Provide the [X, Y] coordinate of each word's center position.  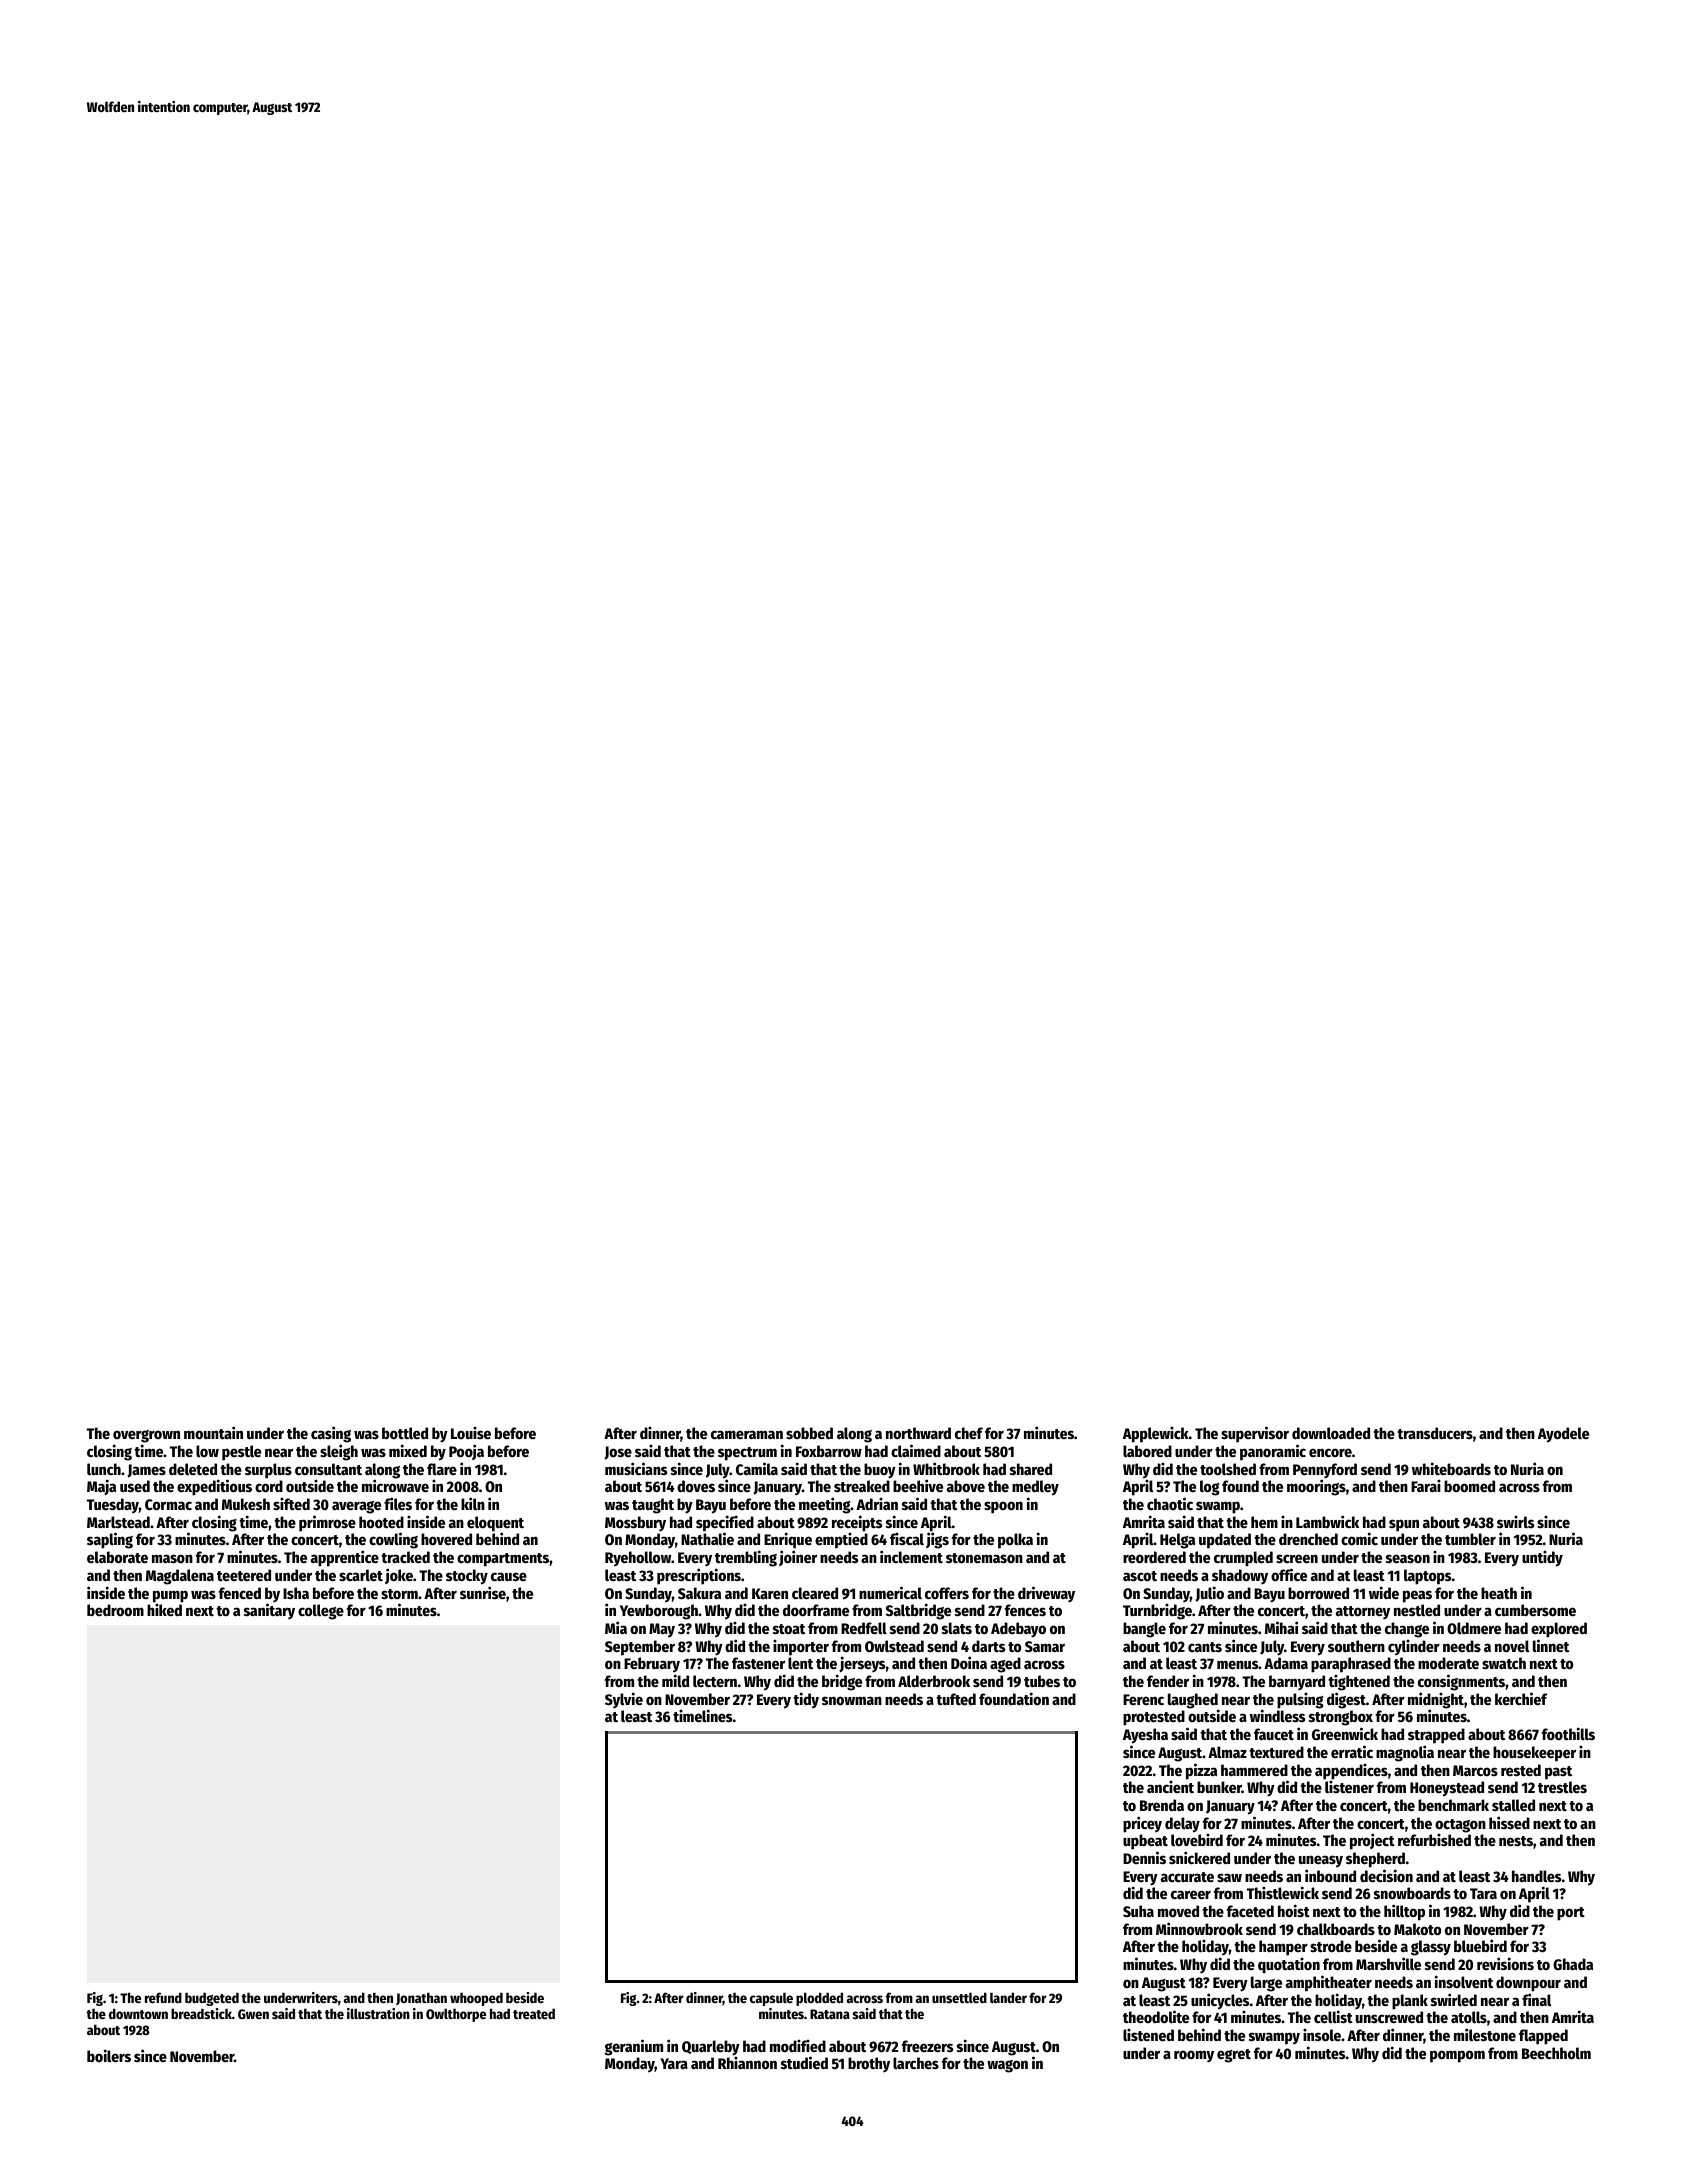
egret [1234, 2056]
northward [918, 1433]
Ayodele [1563, 1435]
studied [804, 2062]
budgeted [212, 1999]
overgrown [146, 1436]
